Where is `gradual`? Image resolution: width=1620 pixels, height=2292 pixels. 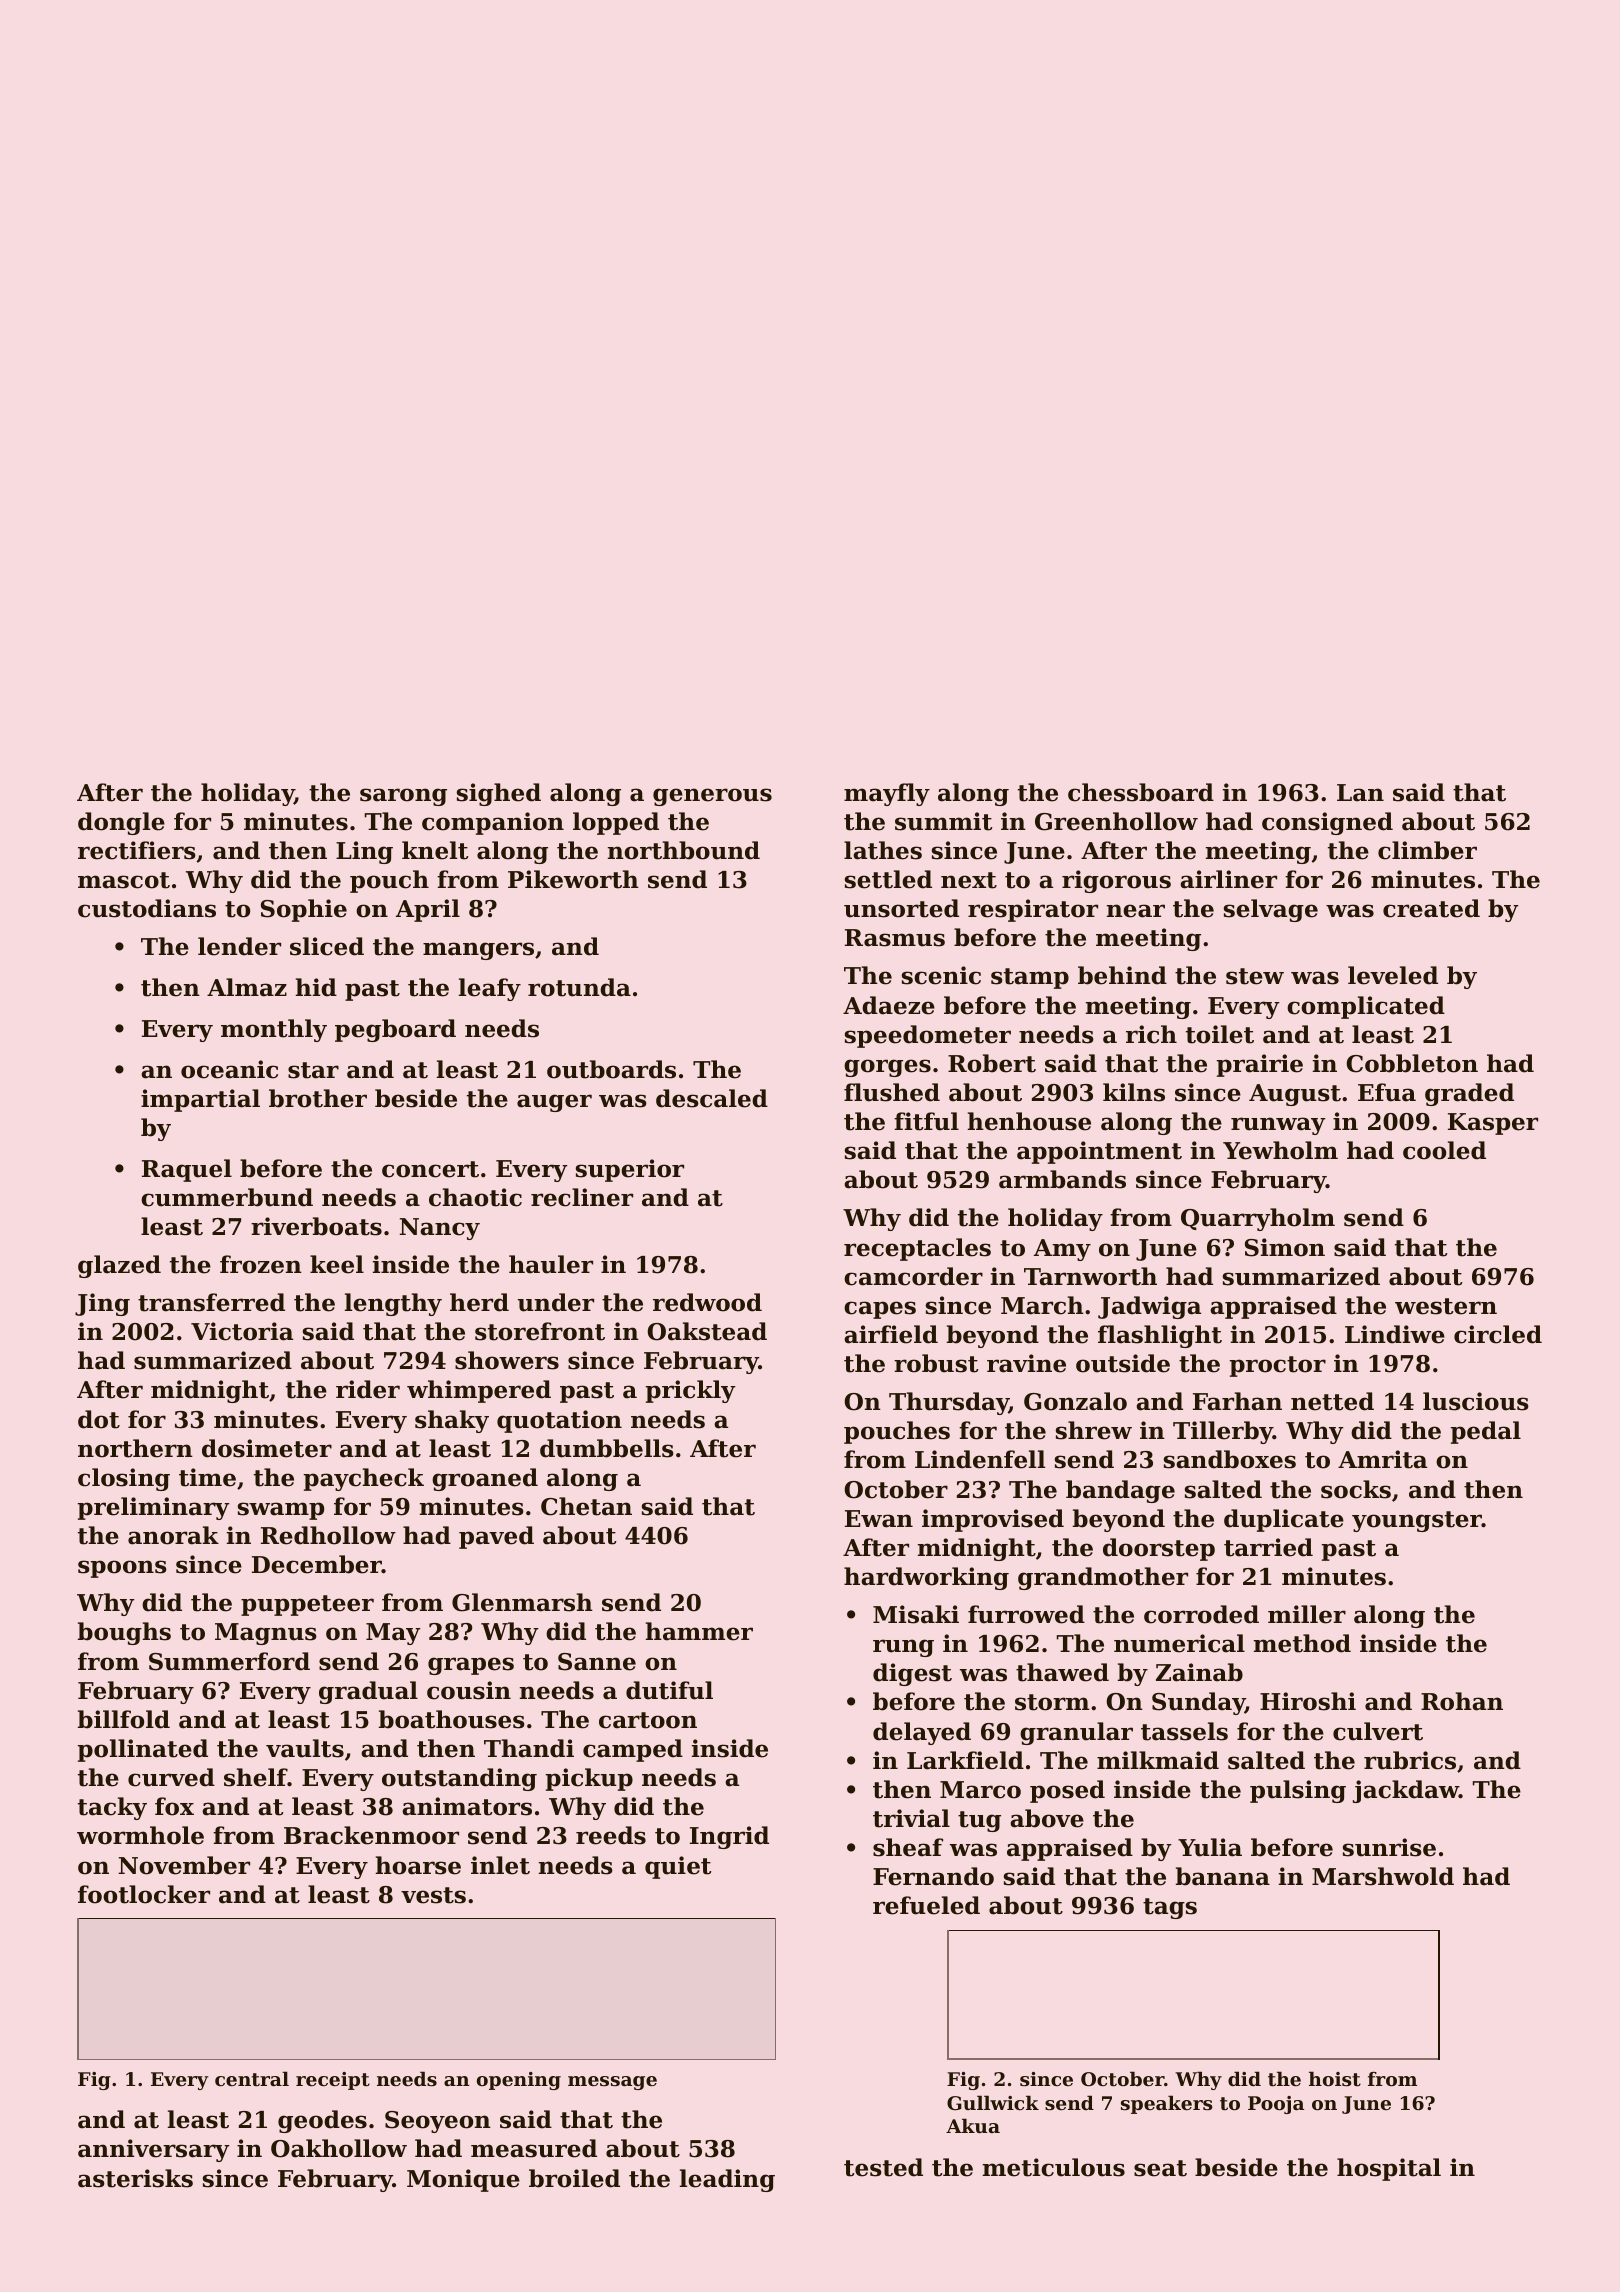 gradual is located at coordinates (368, 1692).
